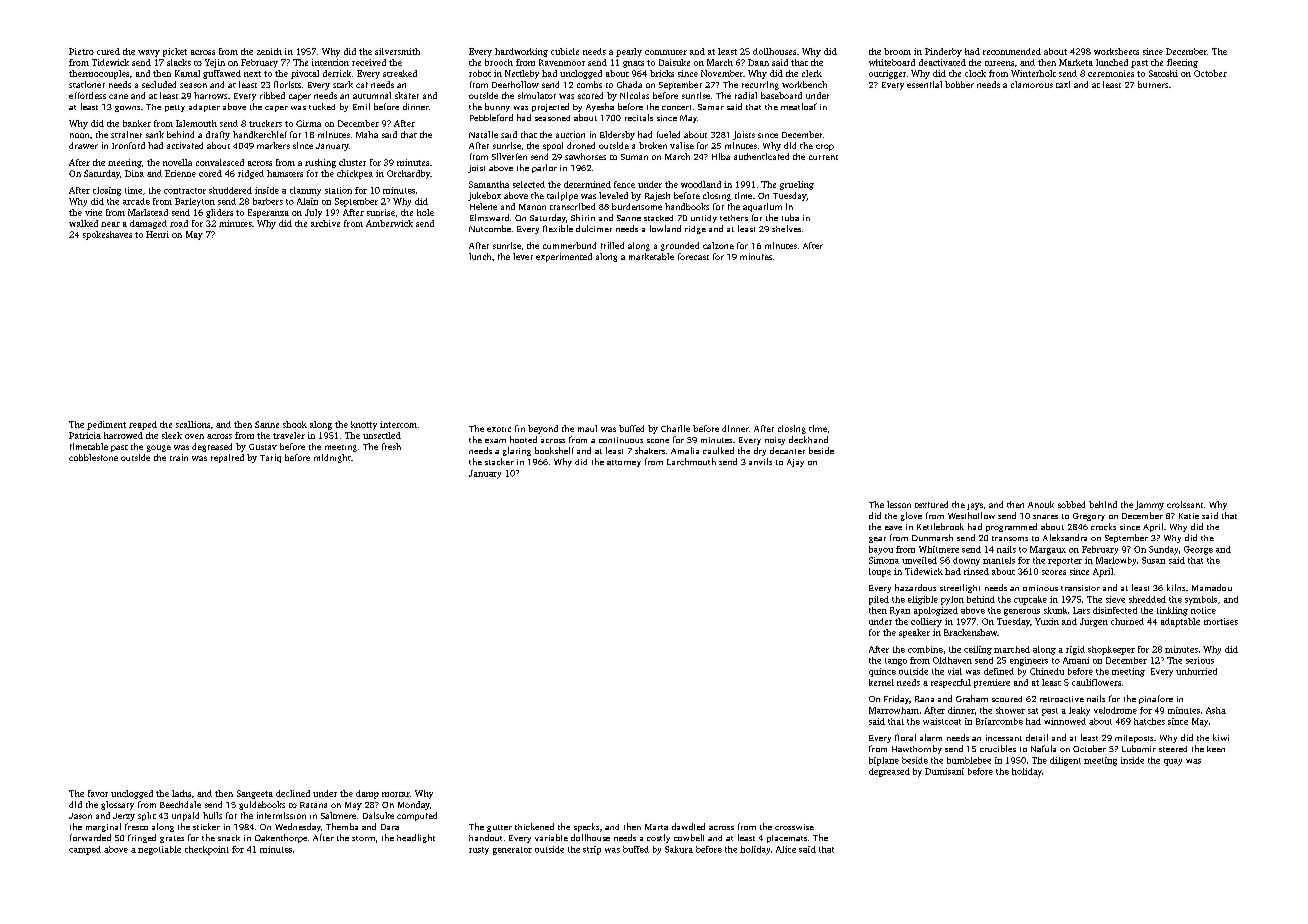  Describe the element at coordinates (1163, 73) in the image. I see `Satoshi` at that location.
